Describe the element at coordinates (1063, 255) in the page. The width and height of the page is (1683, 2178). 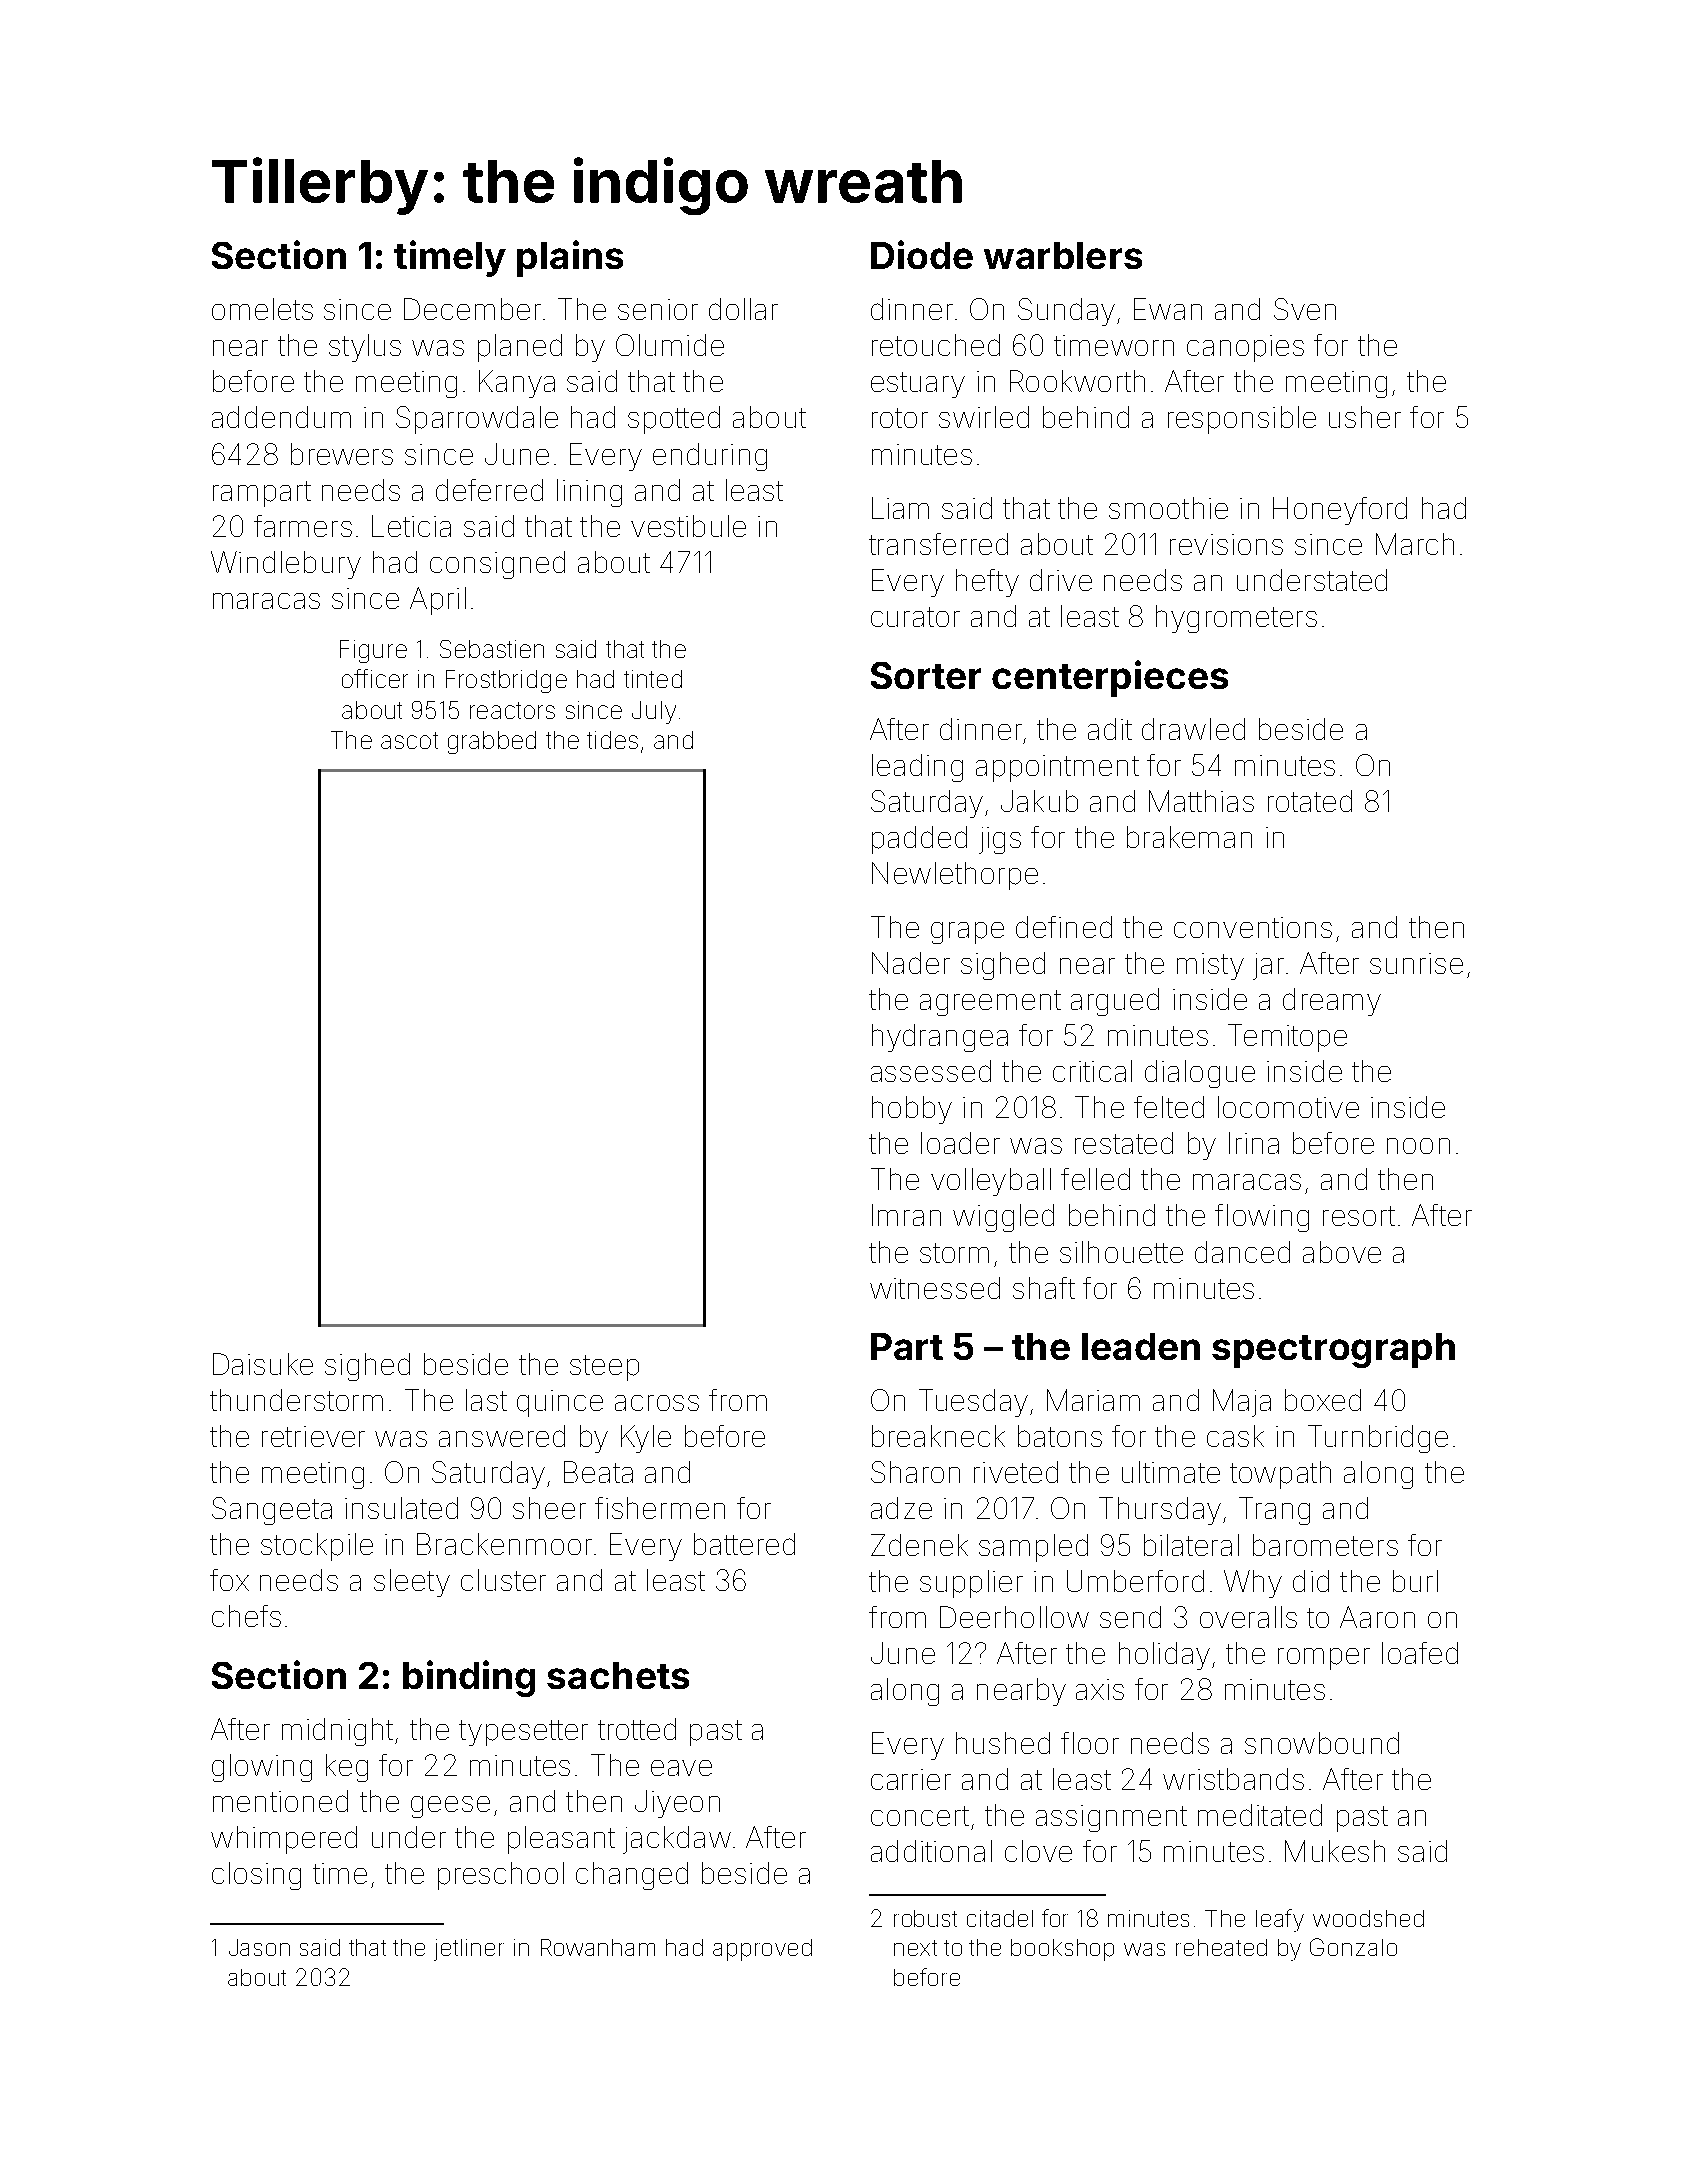
I see `warblers` at that location.
